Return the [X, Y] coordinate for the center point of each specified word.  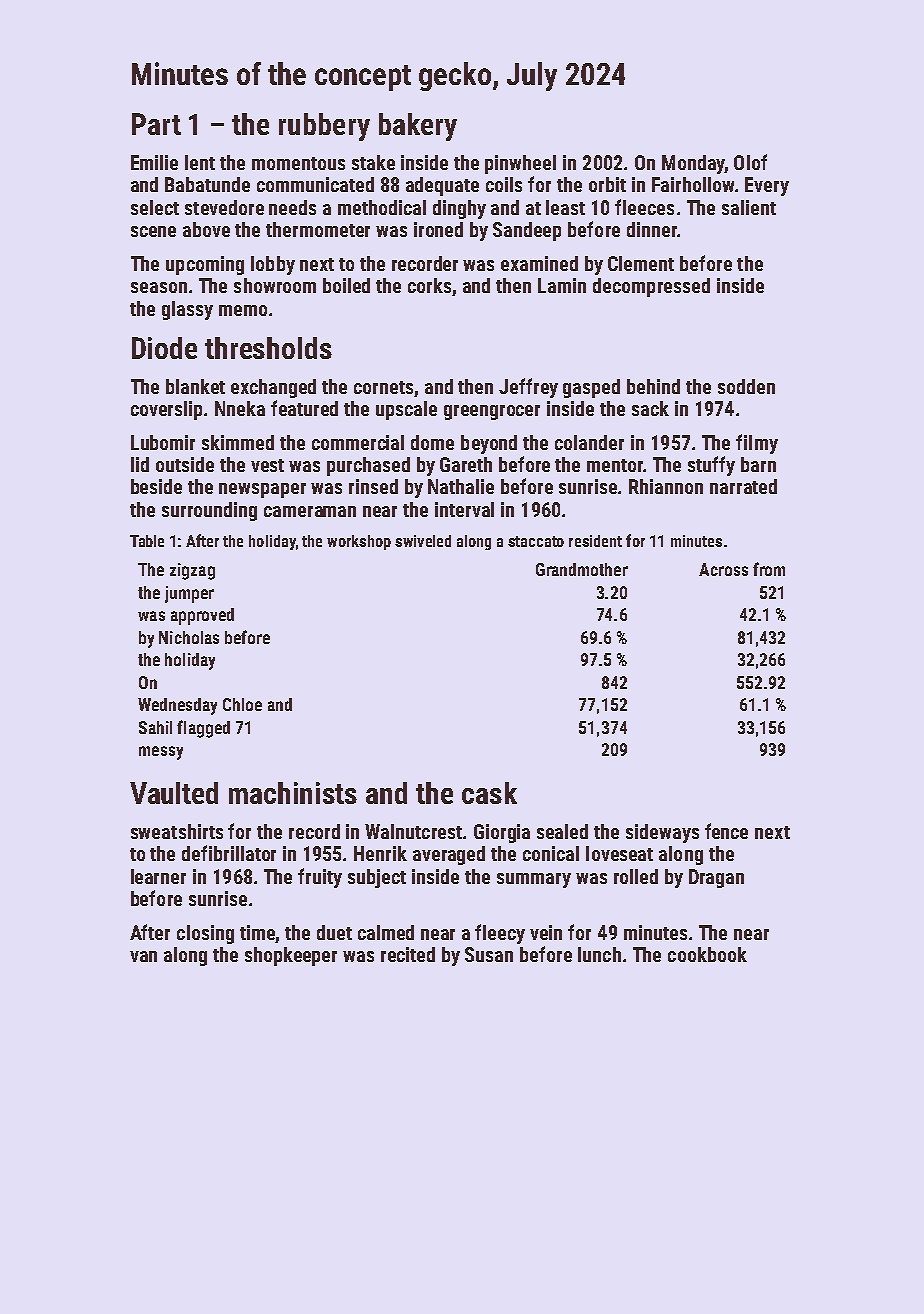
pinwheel [520, 164]
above [206, 229]
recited [408, 954]
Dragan [716, 878]
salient [749, 207]
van [143, 956]
